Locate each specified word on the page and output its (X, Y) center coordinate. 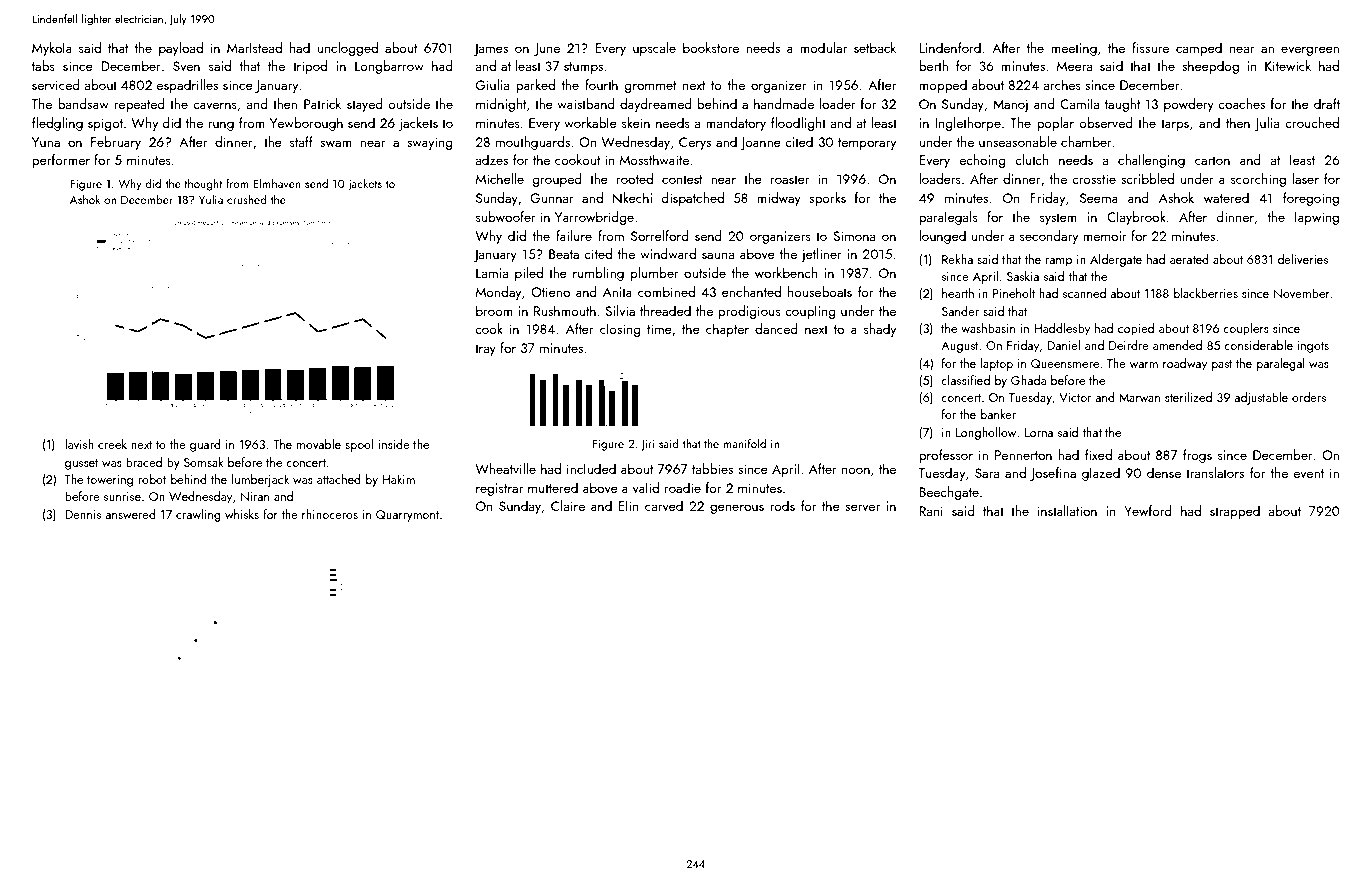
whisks (242, 514)
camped (1199, 49)
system (1058, 219)
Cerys (695, 143)
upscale (654, 49)
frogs (1197, 456)
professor (946, 456)
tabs (43, 65)
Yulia (211, 199)
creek (112, 444)
